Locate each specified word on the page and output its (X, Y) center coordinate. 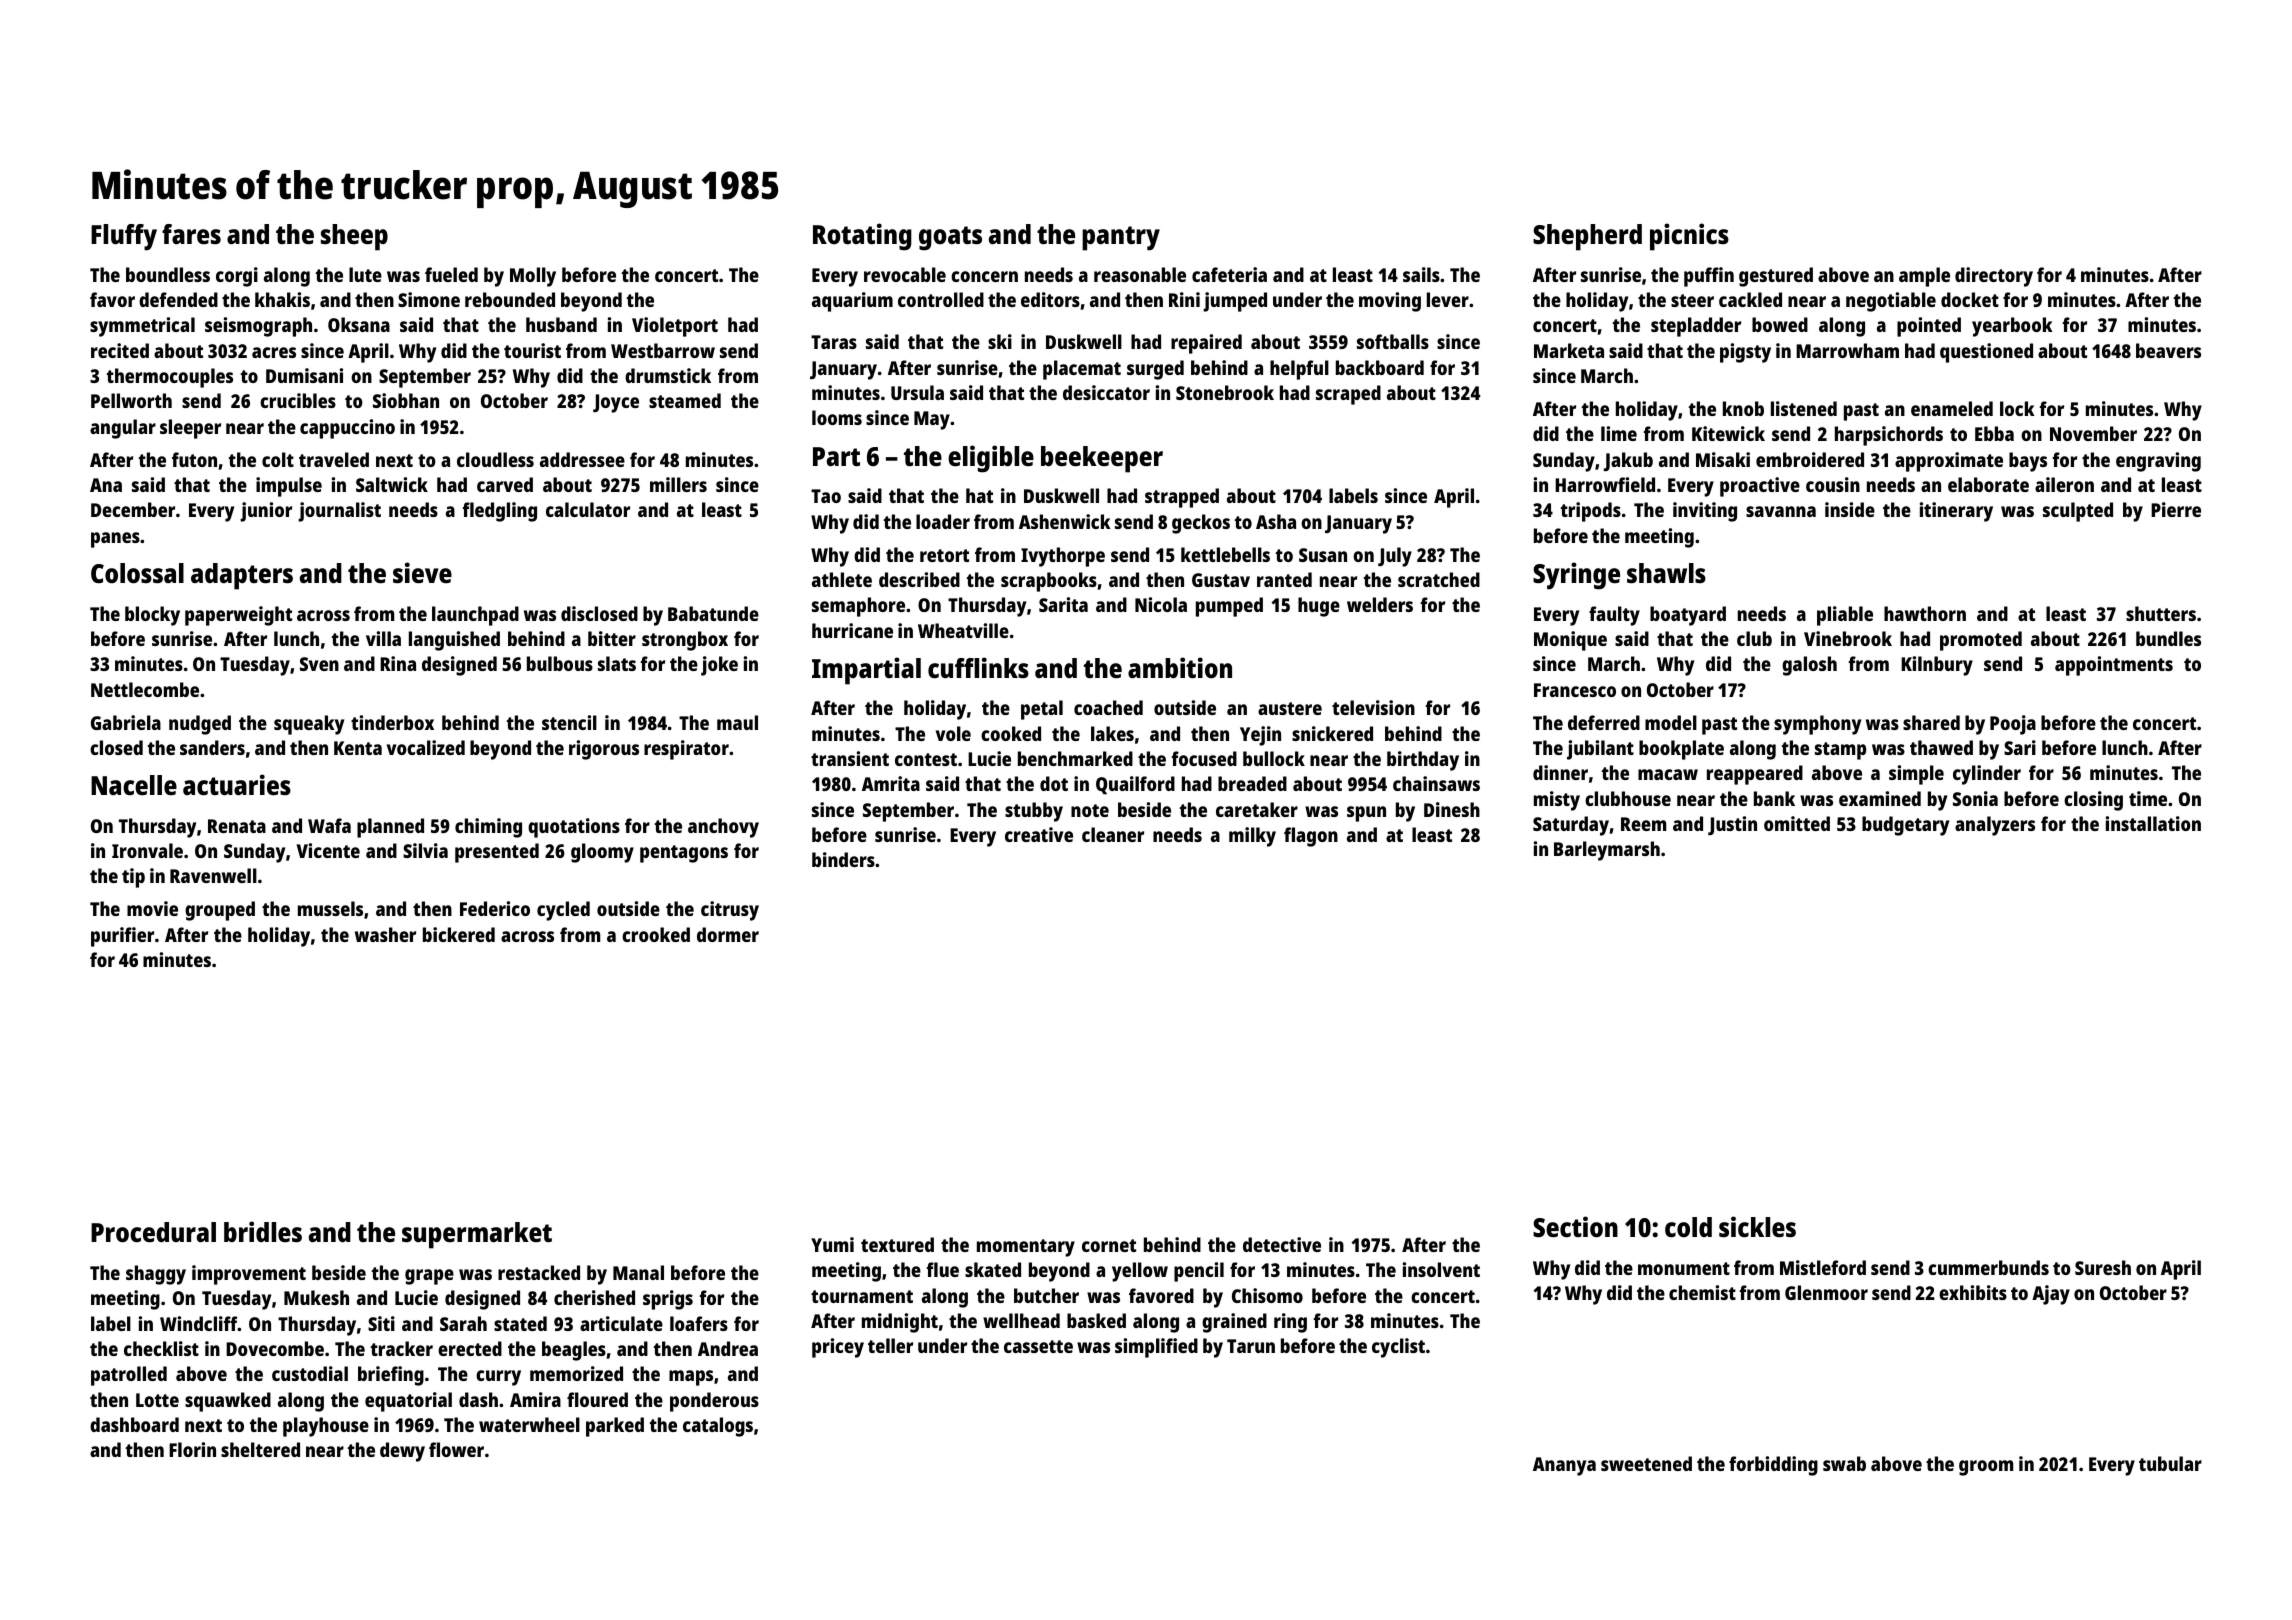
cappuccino (347, 429)
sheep (354, 237)
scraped (1348, 395)
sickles (1757, 1226)
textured (897, 1244)
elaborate (1988, 484)
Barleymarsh (1607, 851)
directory (1994, 277)
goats (950, 238)
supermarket (477, 1235)
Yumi (832, 1244)
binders (843, 859)
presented (497, 853)
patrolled (129, 1376)
